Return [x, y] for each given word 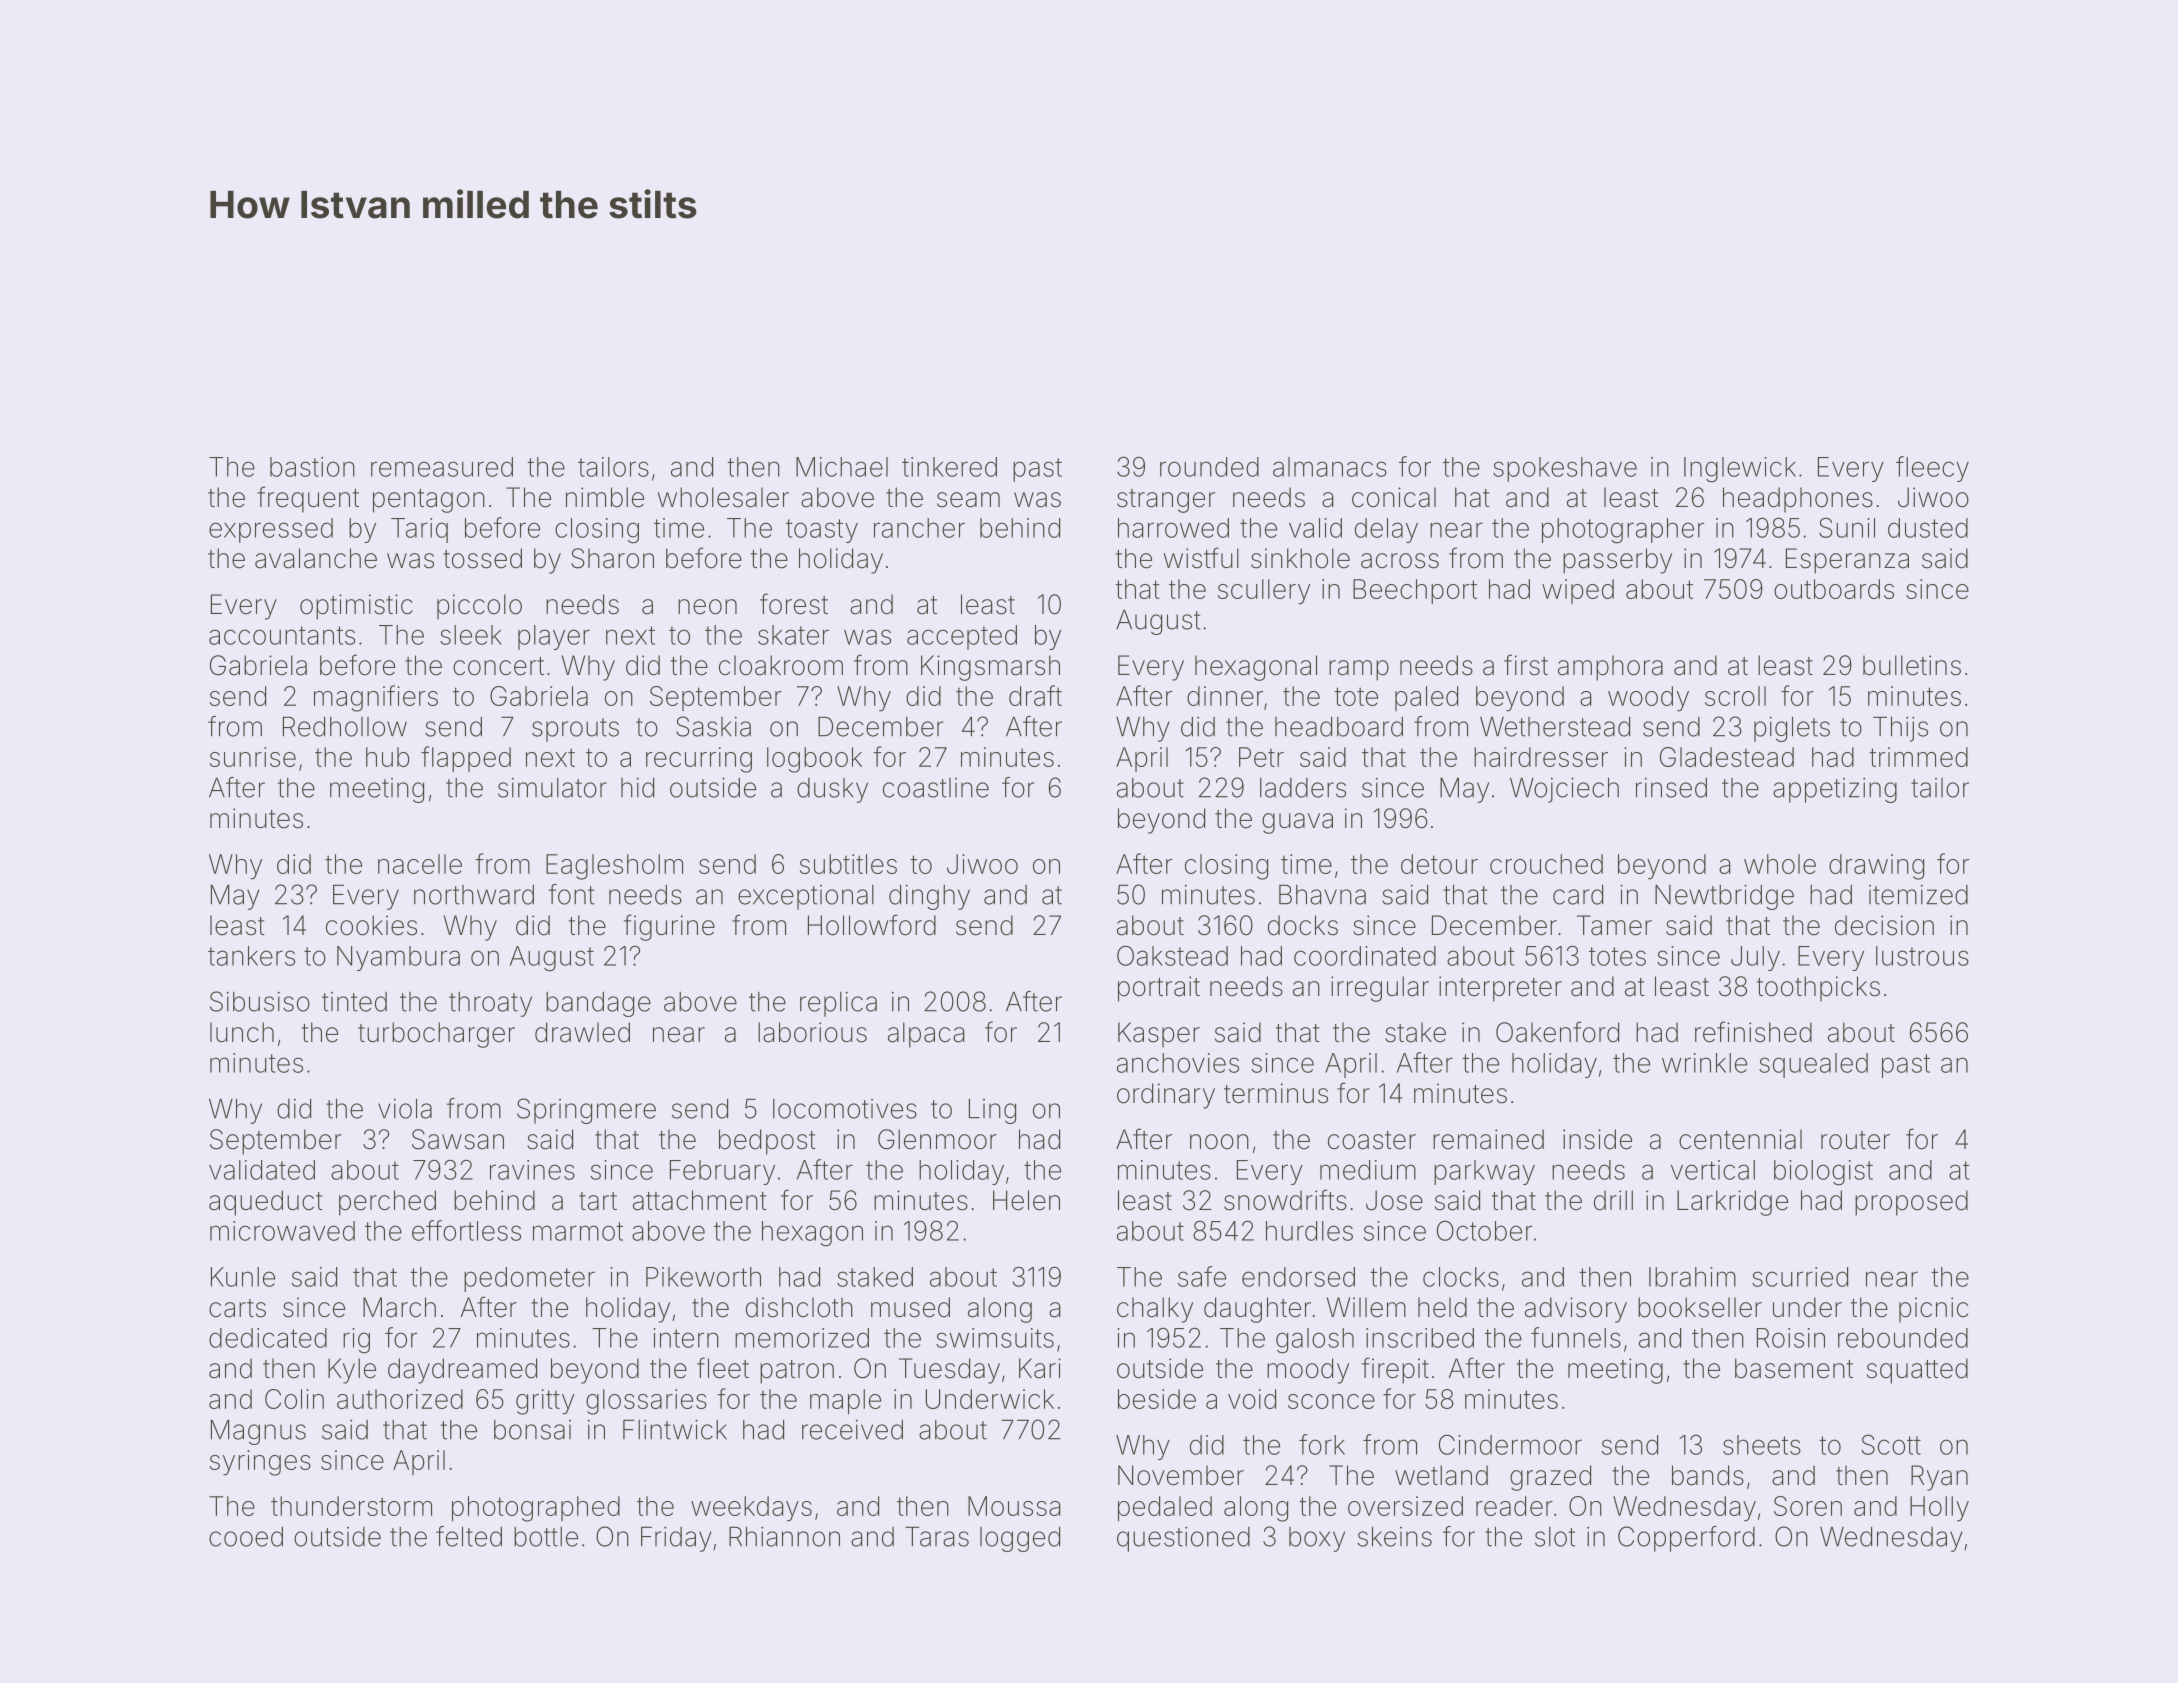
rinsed [1671, 788]
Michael [842, 467]
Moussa [1014, 1506]
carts [237, 1308]
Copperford [1686, 1539]
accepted [962, 637]
